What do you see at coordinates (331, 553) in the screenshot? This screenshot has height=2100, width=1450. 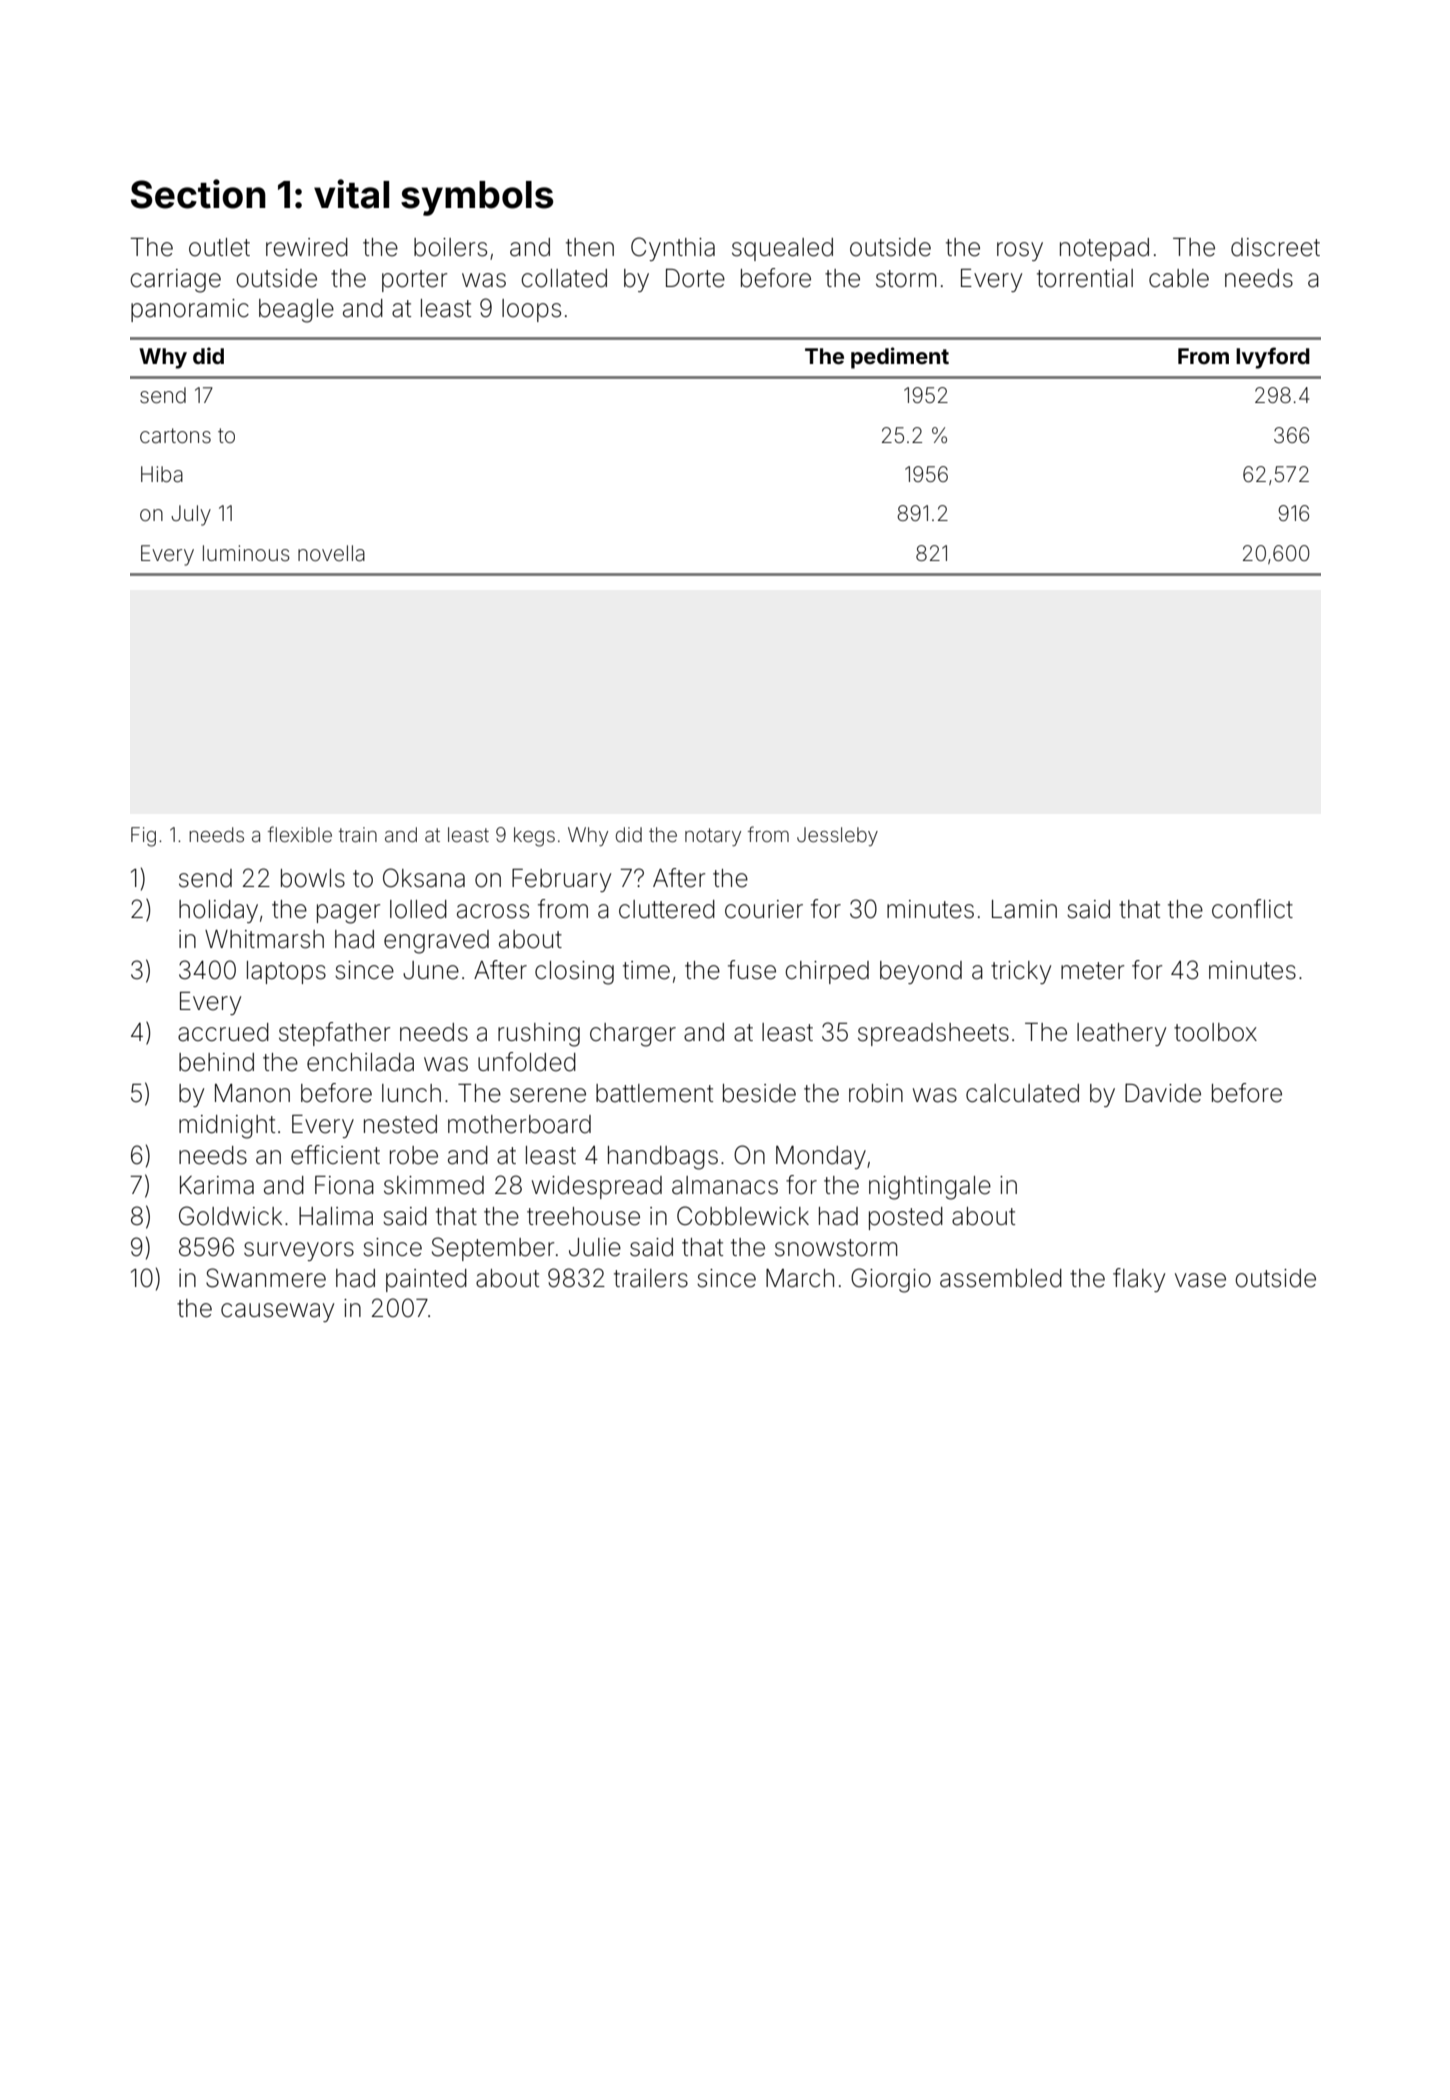 I see `novella` at bounding box center [331, 553].
